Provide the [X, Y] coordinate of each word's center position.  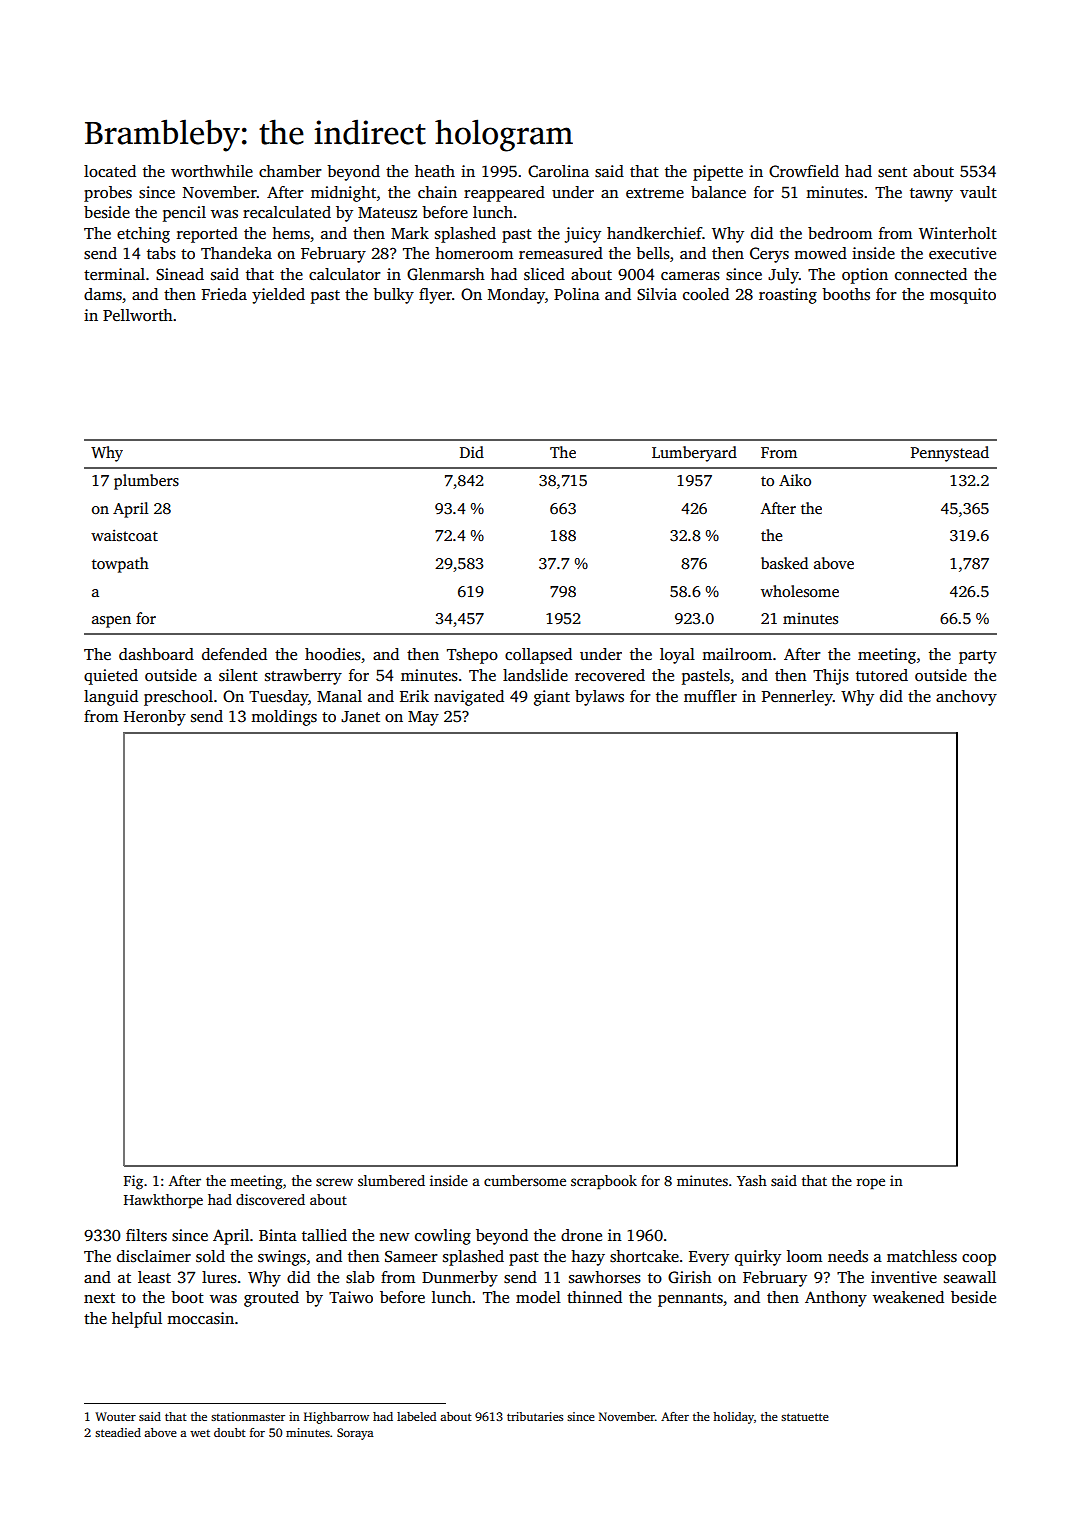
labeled [416, 1416]
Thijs [831, 677]
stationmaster [248, 1416]
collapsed [538, 656]
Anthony [836, 1299]
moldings [284, 718]
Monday [516, 296]
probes [108, 194]
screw [334, 1182]
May [423, 718]
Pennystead [950, 454]
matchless [922, 1256]
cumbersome [525, 1180]
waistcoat [124, 535]
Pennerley [797, 698]
